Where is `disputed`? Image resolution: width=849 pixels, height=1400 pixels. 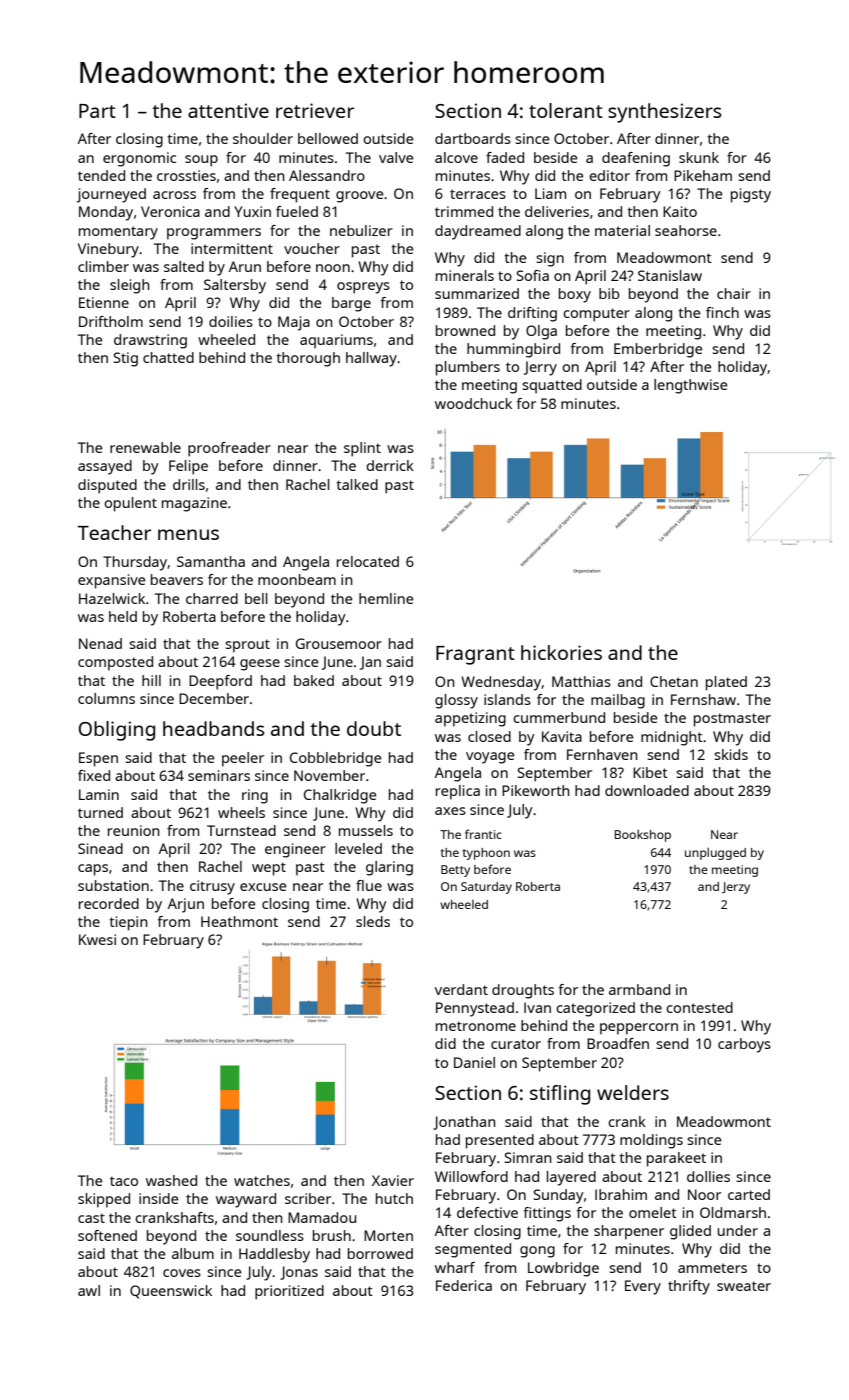 disputed is located at coordinates (107, 486).
